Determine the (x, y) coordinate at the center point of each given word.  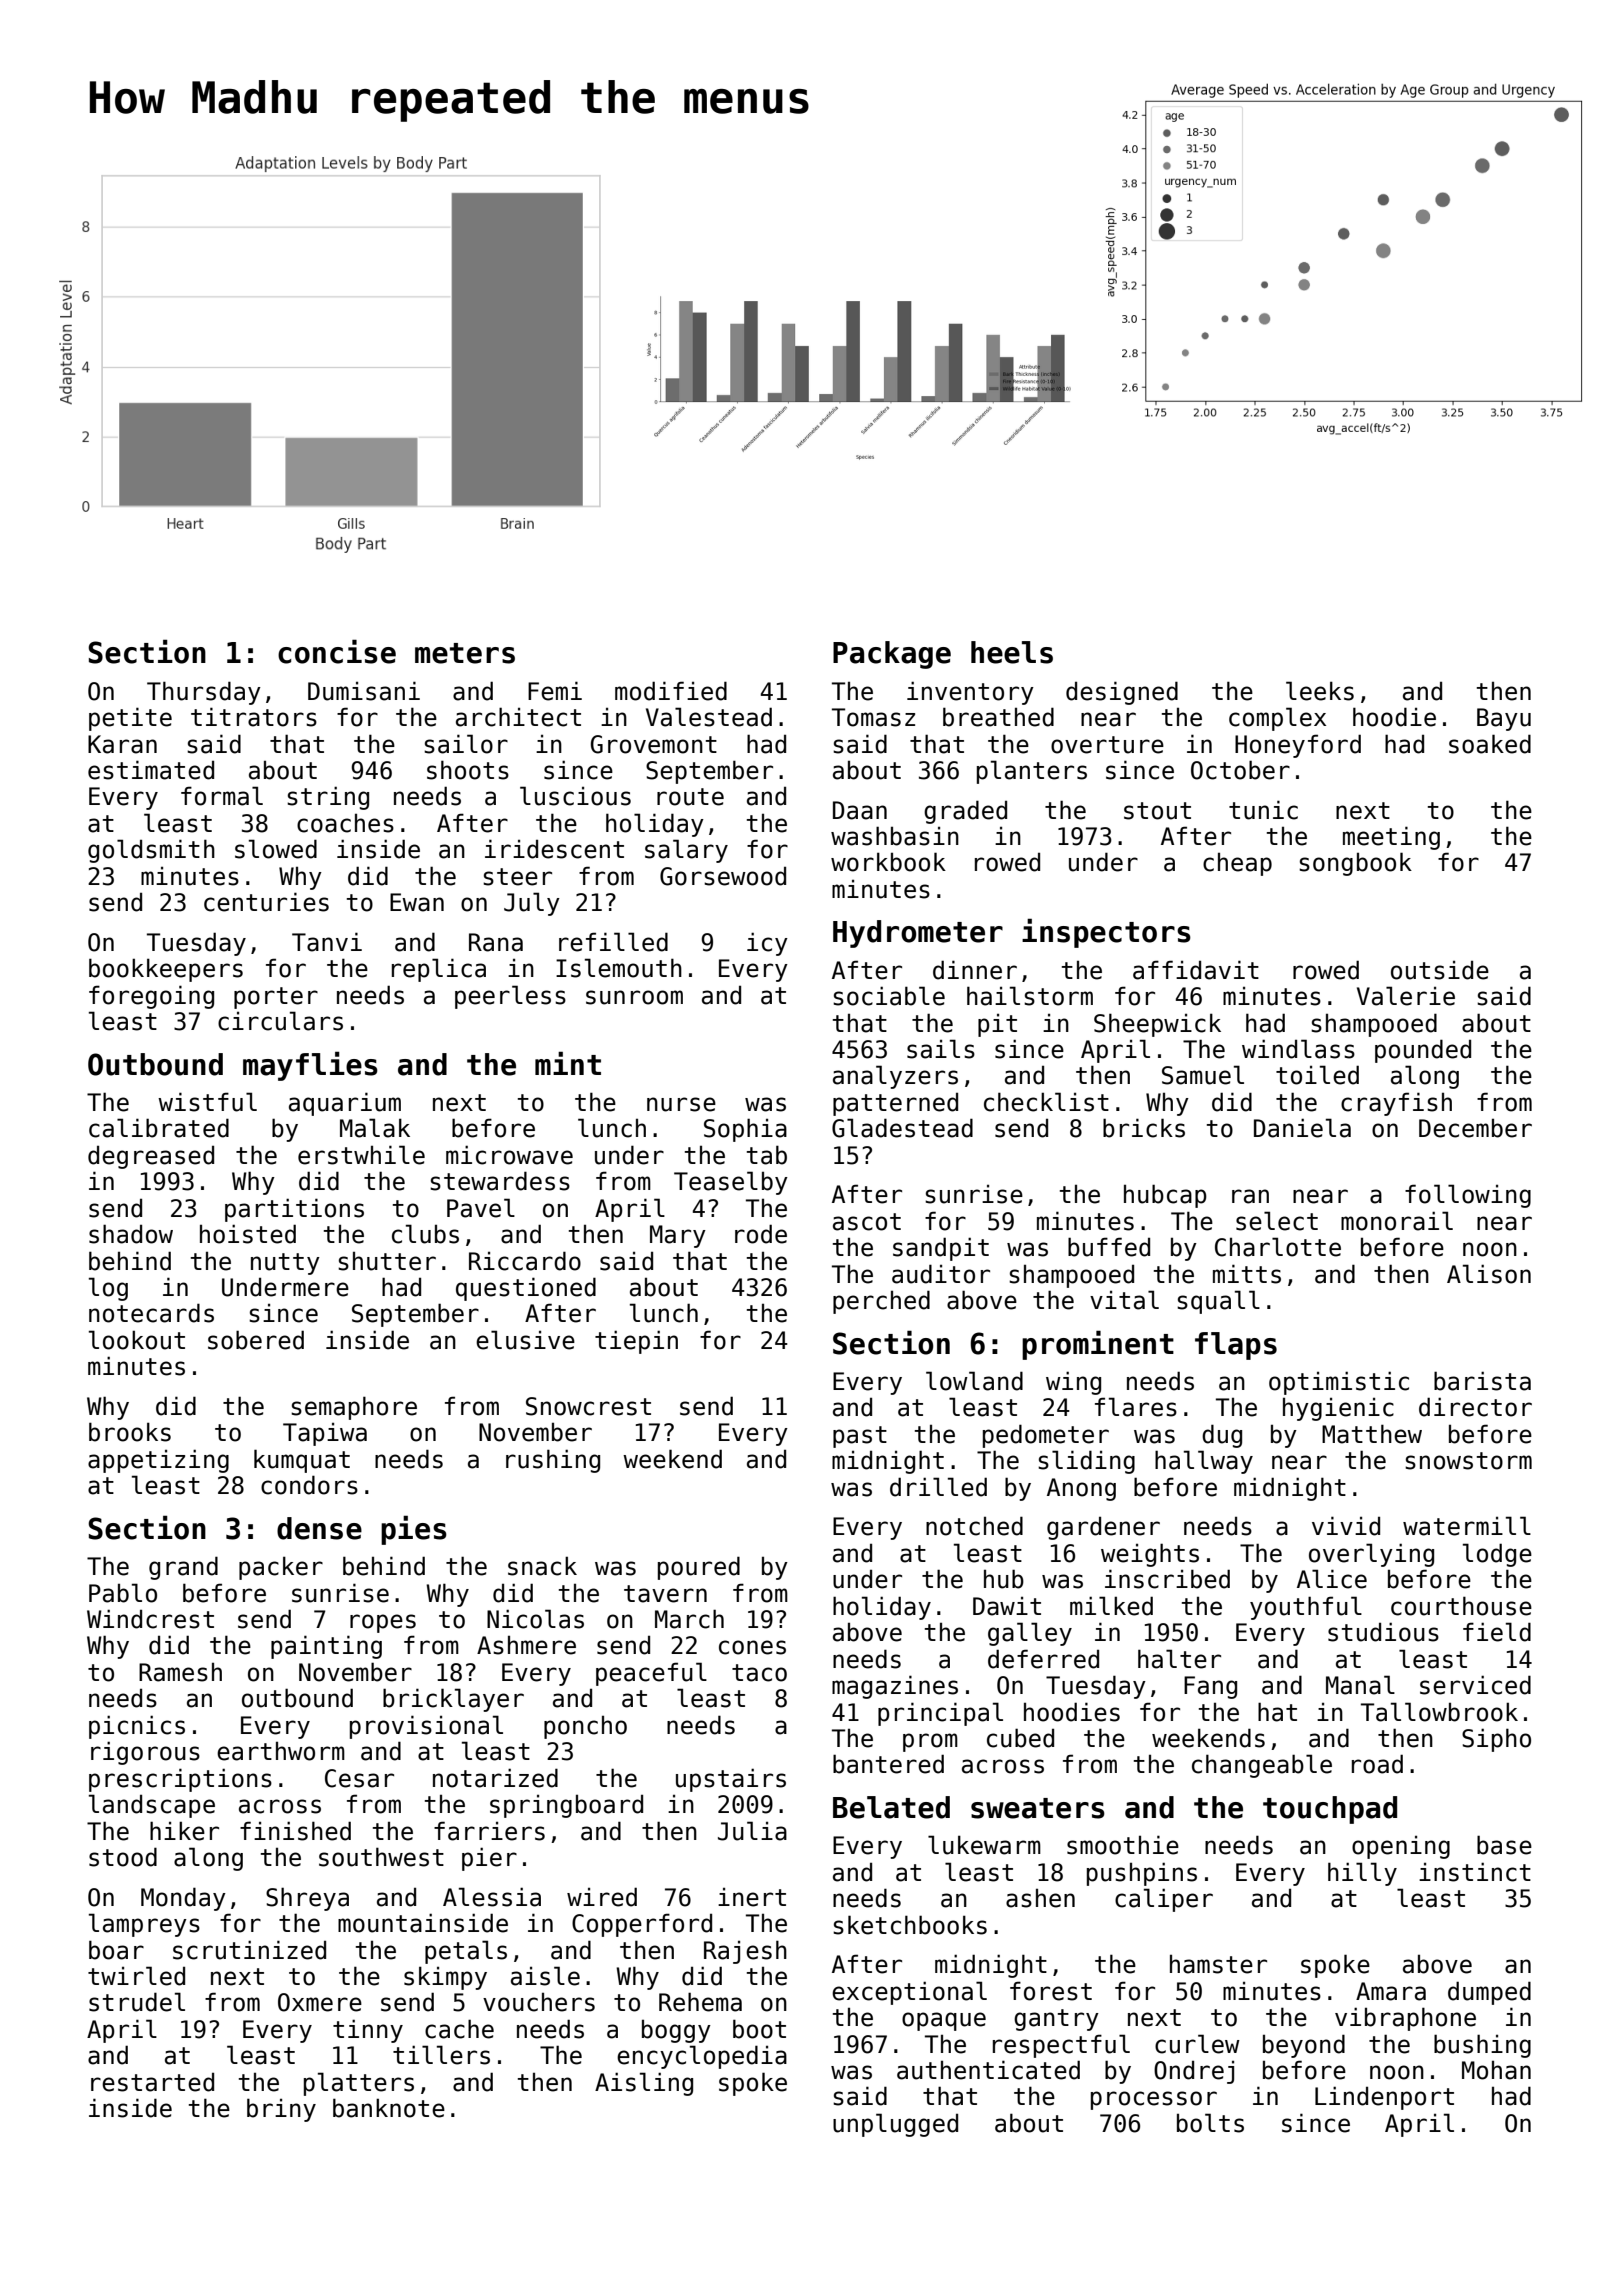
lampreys (144, 1925)
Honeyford (1298, 746)
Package (892, 655)
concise (337, 651)
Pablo (123, 1593)
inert (752, 1897)
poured (699, 1568)
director (1475, 1407)
